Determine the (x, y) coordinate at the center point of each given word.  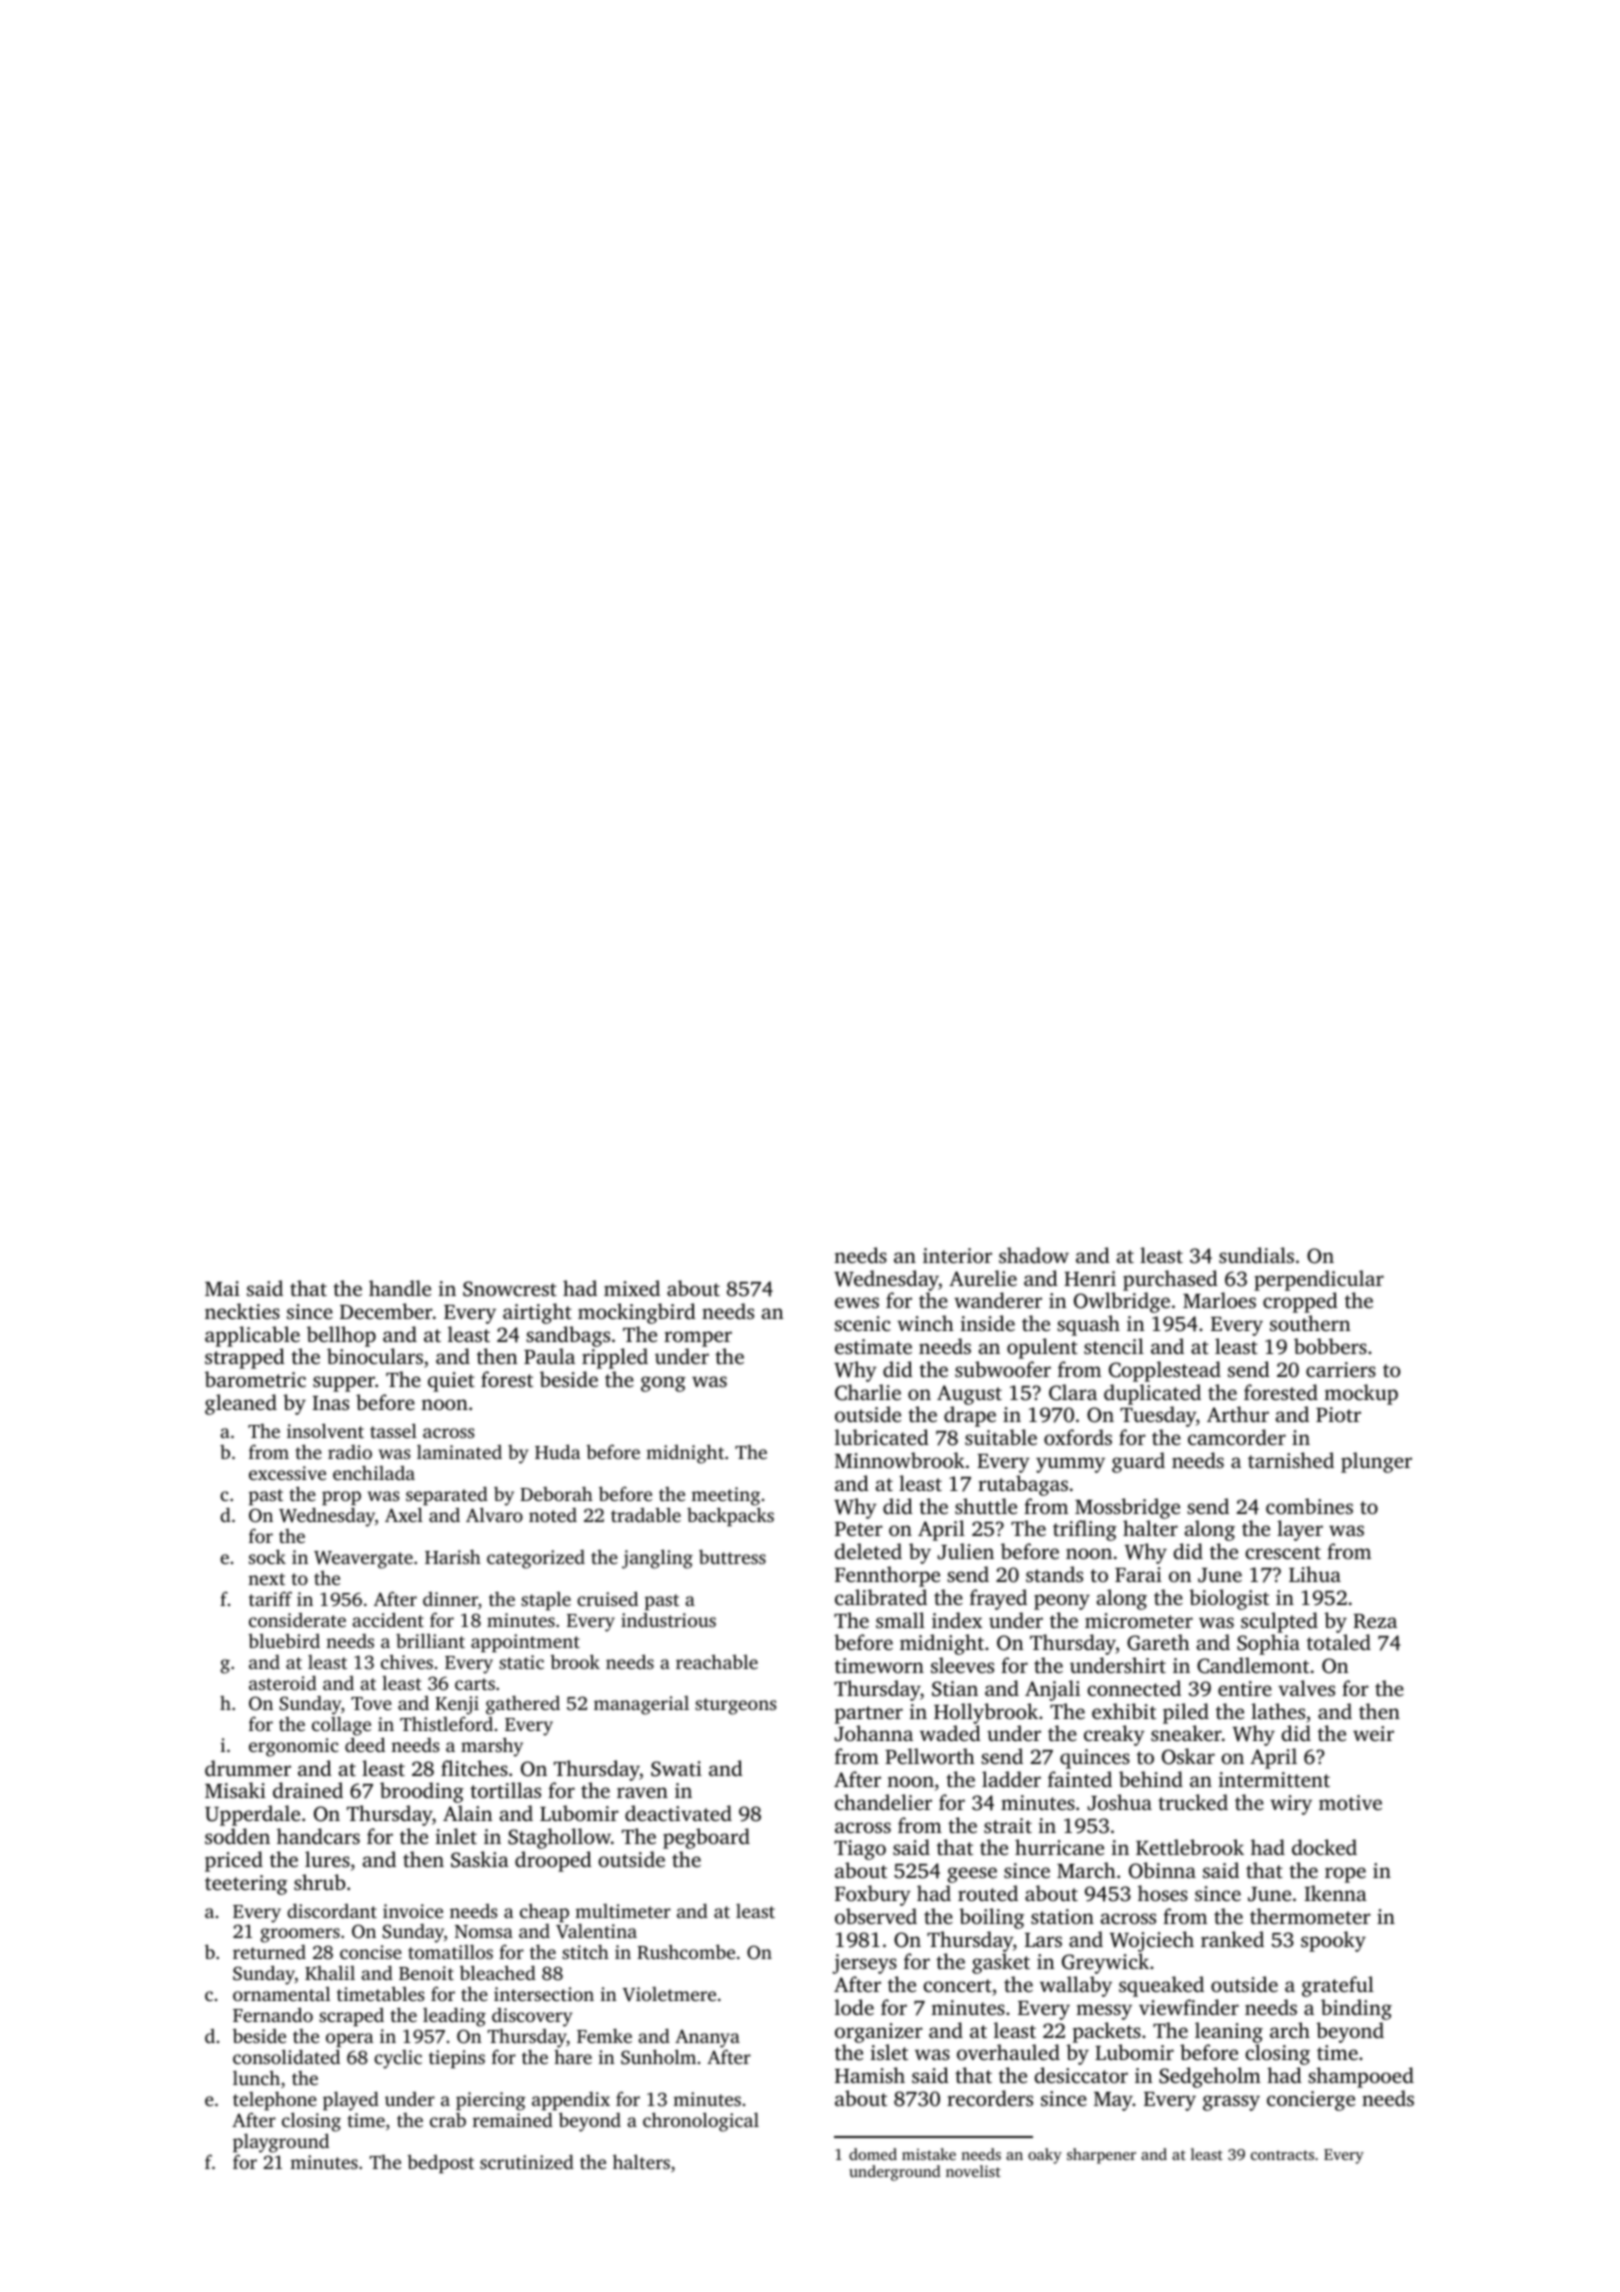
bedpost (440, 2164)
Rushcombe (686, 1952)
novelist (973, 2171)
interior (957, 1255)
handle (400, 1288)
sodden (237, 1836)
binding (1356, 2009)
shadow (1034, 1255)
